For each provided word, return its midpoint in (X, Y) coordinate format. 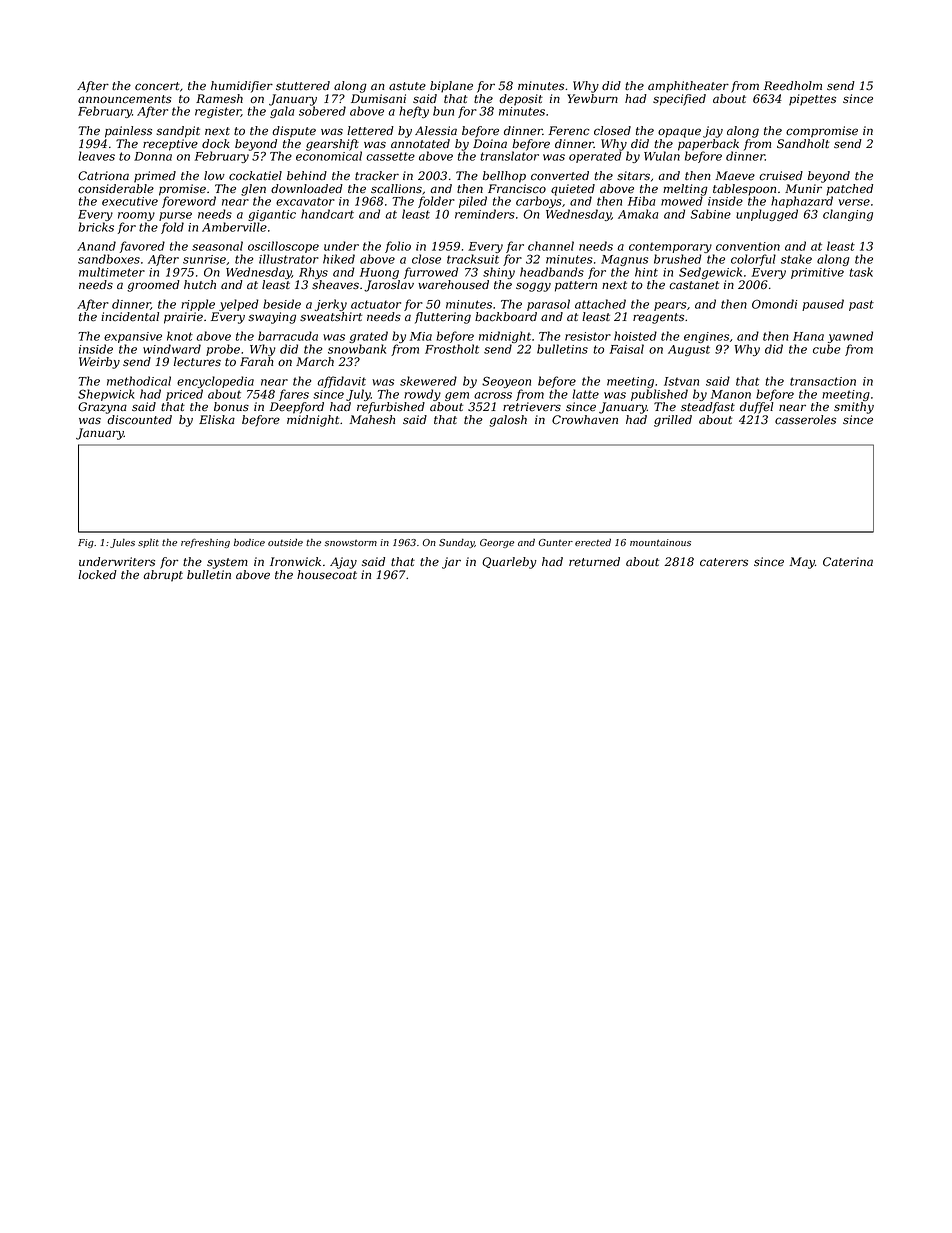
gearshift (332, 145)
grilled (673, 421)
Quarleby (509, 563)
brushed (678, 259)
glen (253, 190)
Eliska (217, 419)
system (227, 563)
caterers (724, 562)
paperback (708, 145)
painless (128, 132)
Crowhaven (585, 420)
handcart (327, 214)
